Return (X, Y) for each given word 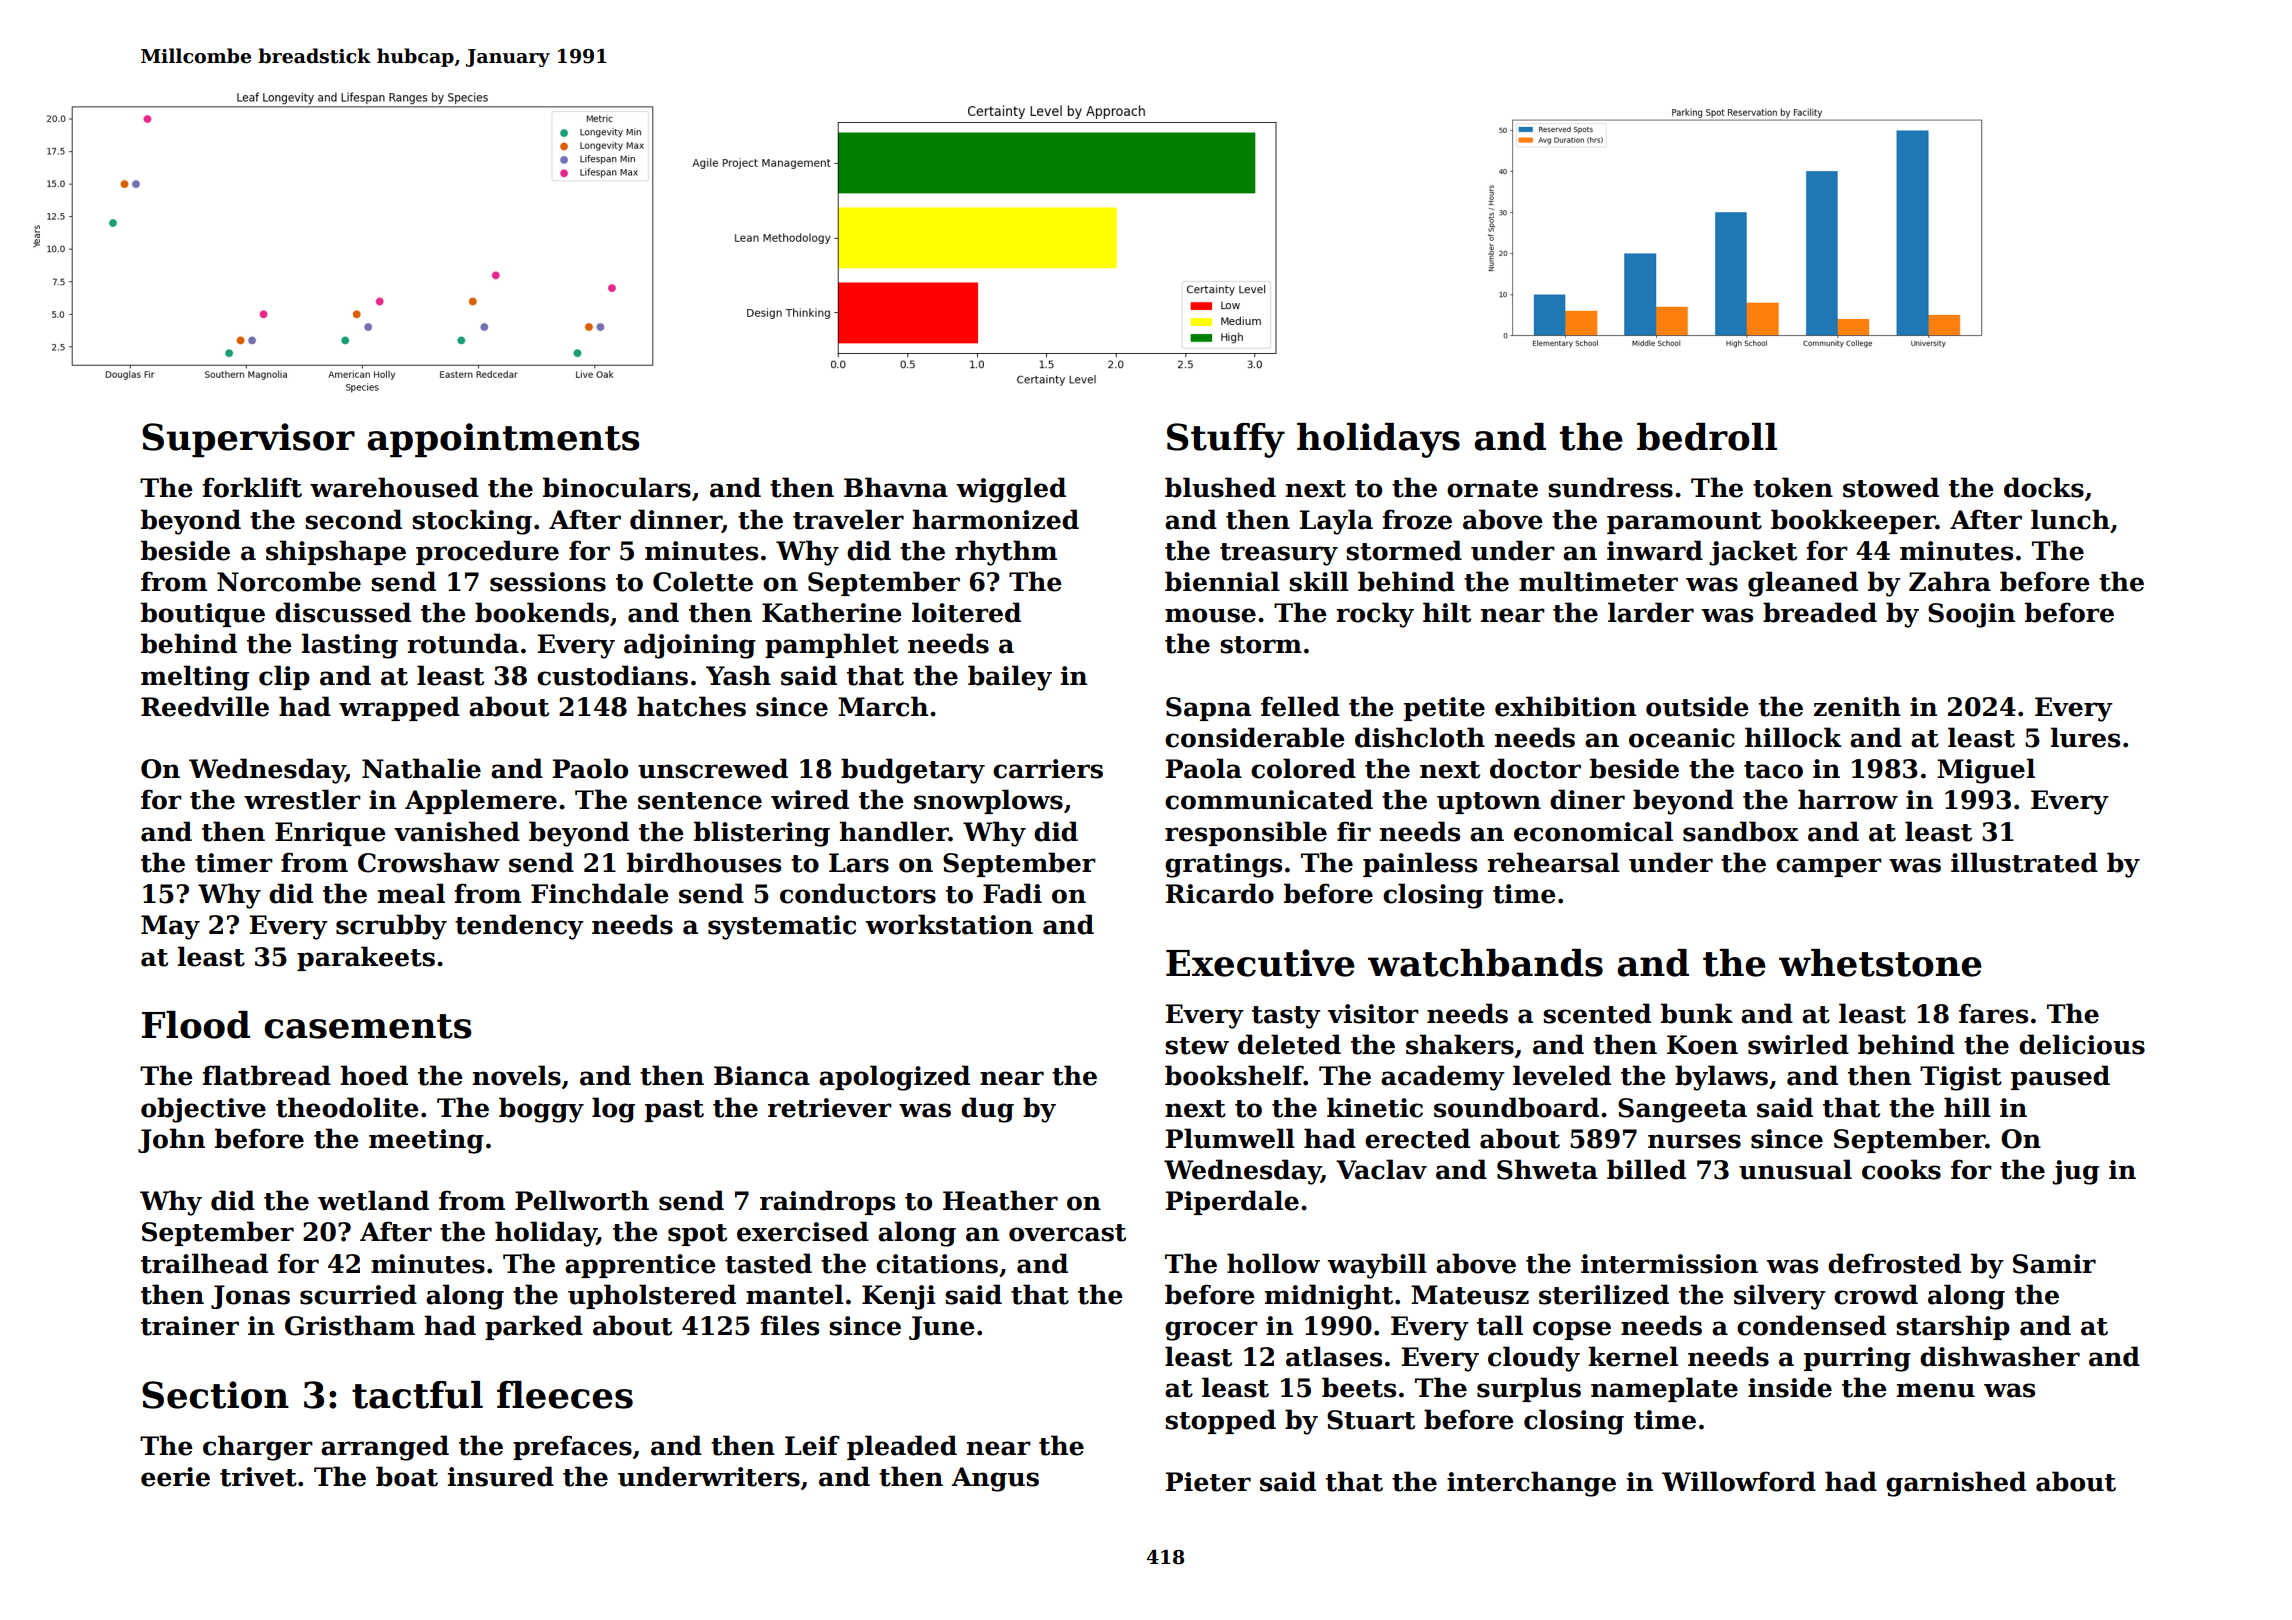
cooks (1901, 1169)
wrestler (302, 799)
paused (2060, 1077)
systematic (782, 927)
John (171, 1140)
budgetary (913, 771)
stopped (1220, 1421)
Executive (1260, 963)
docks (2044, 487)
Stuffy (1226, 440)
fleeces (565, 1395)
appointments (503, 440)
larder (1651, 612)
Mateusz (1470, 1295)
